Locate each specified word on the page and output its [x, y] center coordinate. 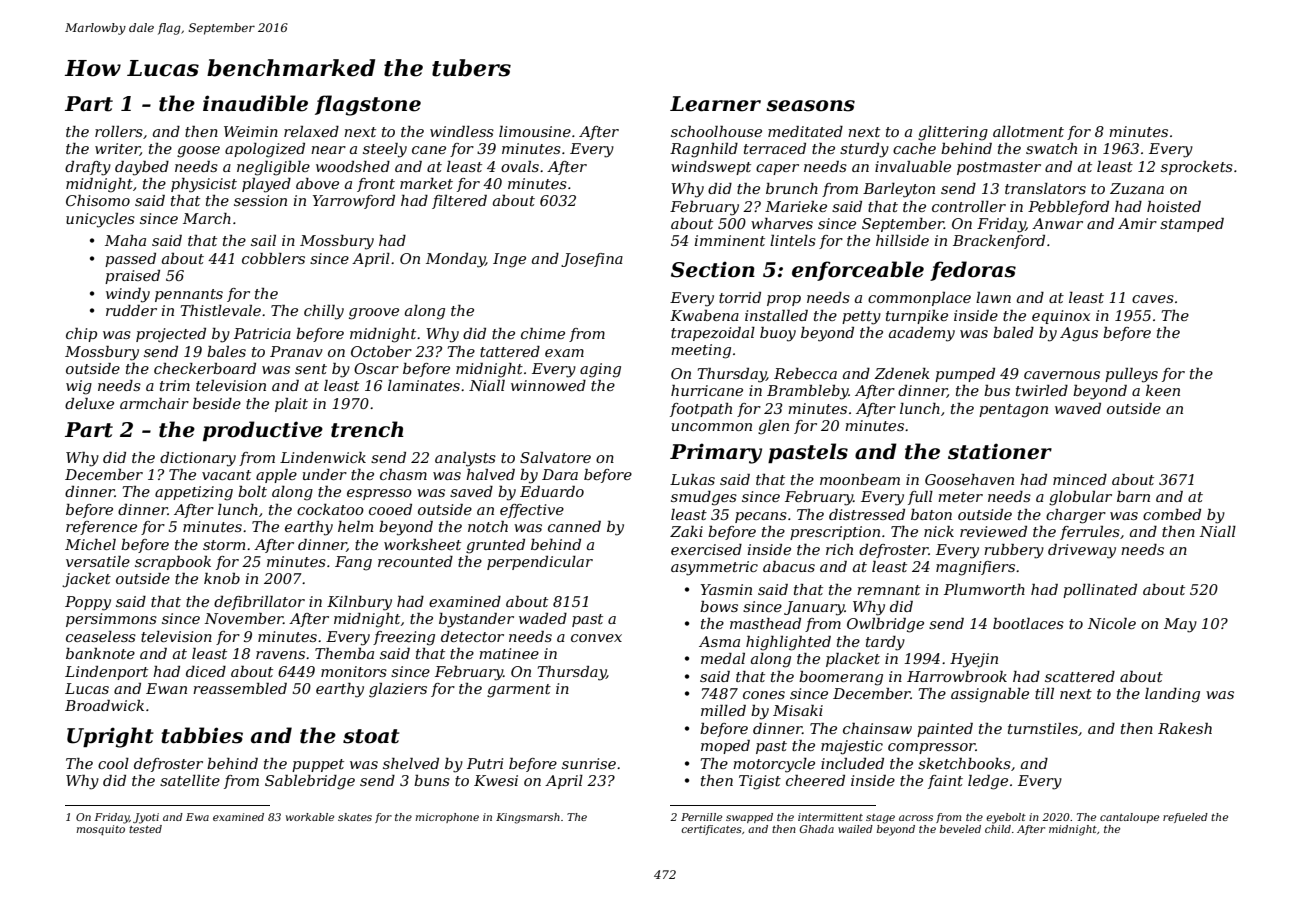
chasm [403, 474]
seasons [810, 106]
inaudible [255, 103]
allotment [1028, 131]
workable [310, 817]
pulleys [1131, 375]
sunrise [589, 763]
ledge [988, 782]
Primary [716, 453]
